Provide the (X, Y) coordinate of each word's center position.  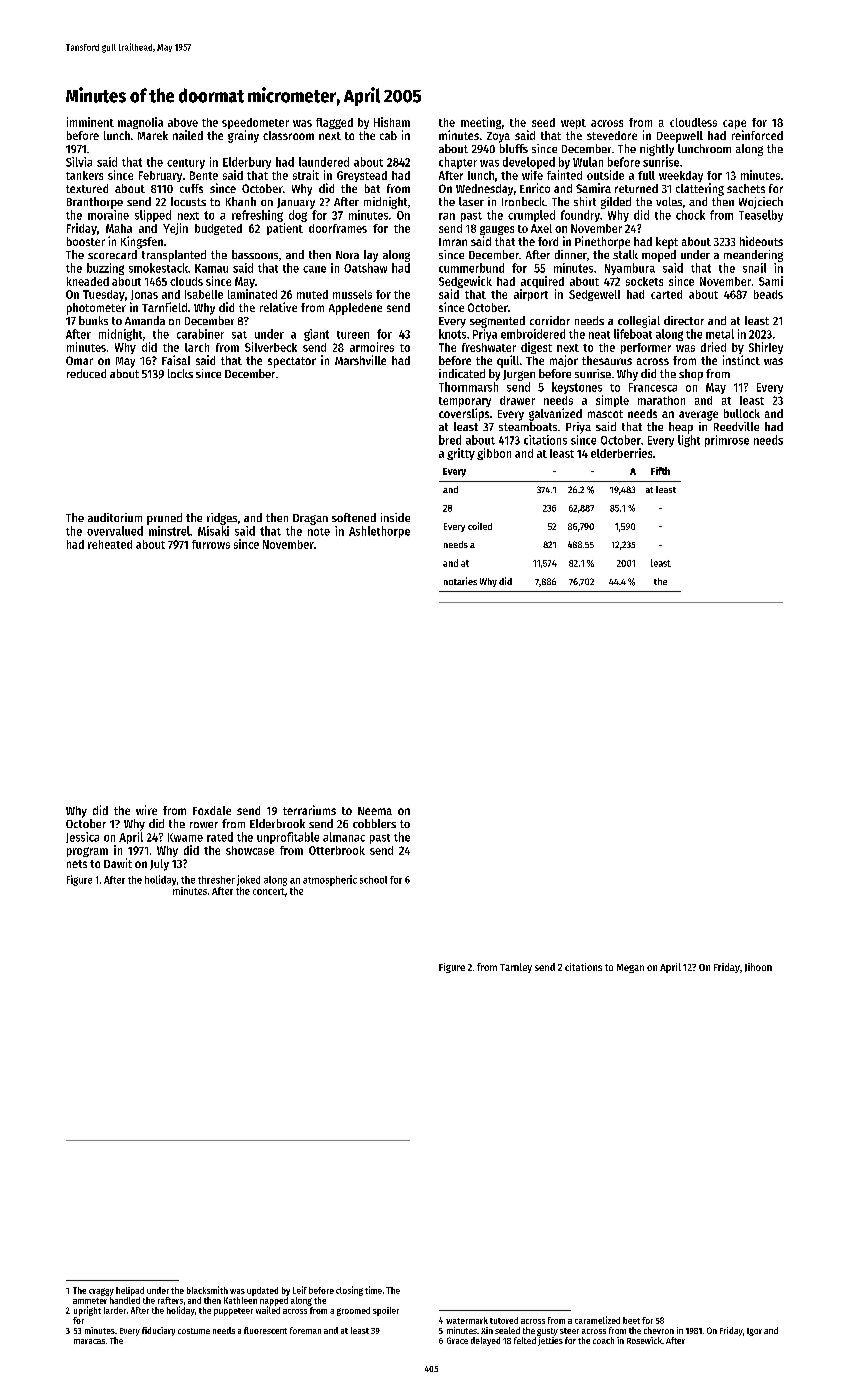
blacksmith (207, 1290)
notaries (460, 581)
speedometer (255, 123)
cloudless (693, 122)
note (319, 532)
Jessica (82, 837)
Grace (457, 1340)
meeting (481, 123)
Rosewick (644, 1340)
